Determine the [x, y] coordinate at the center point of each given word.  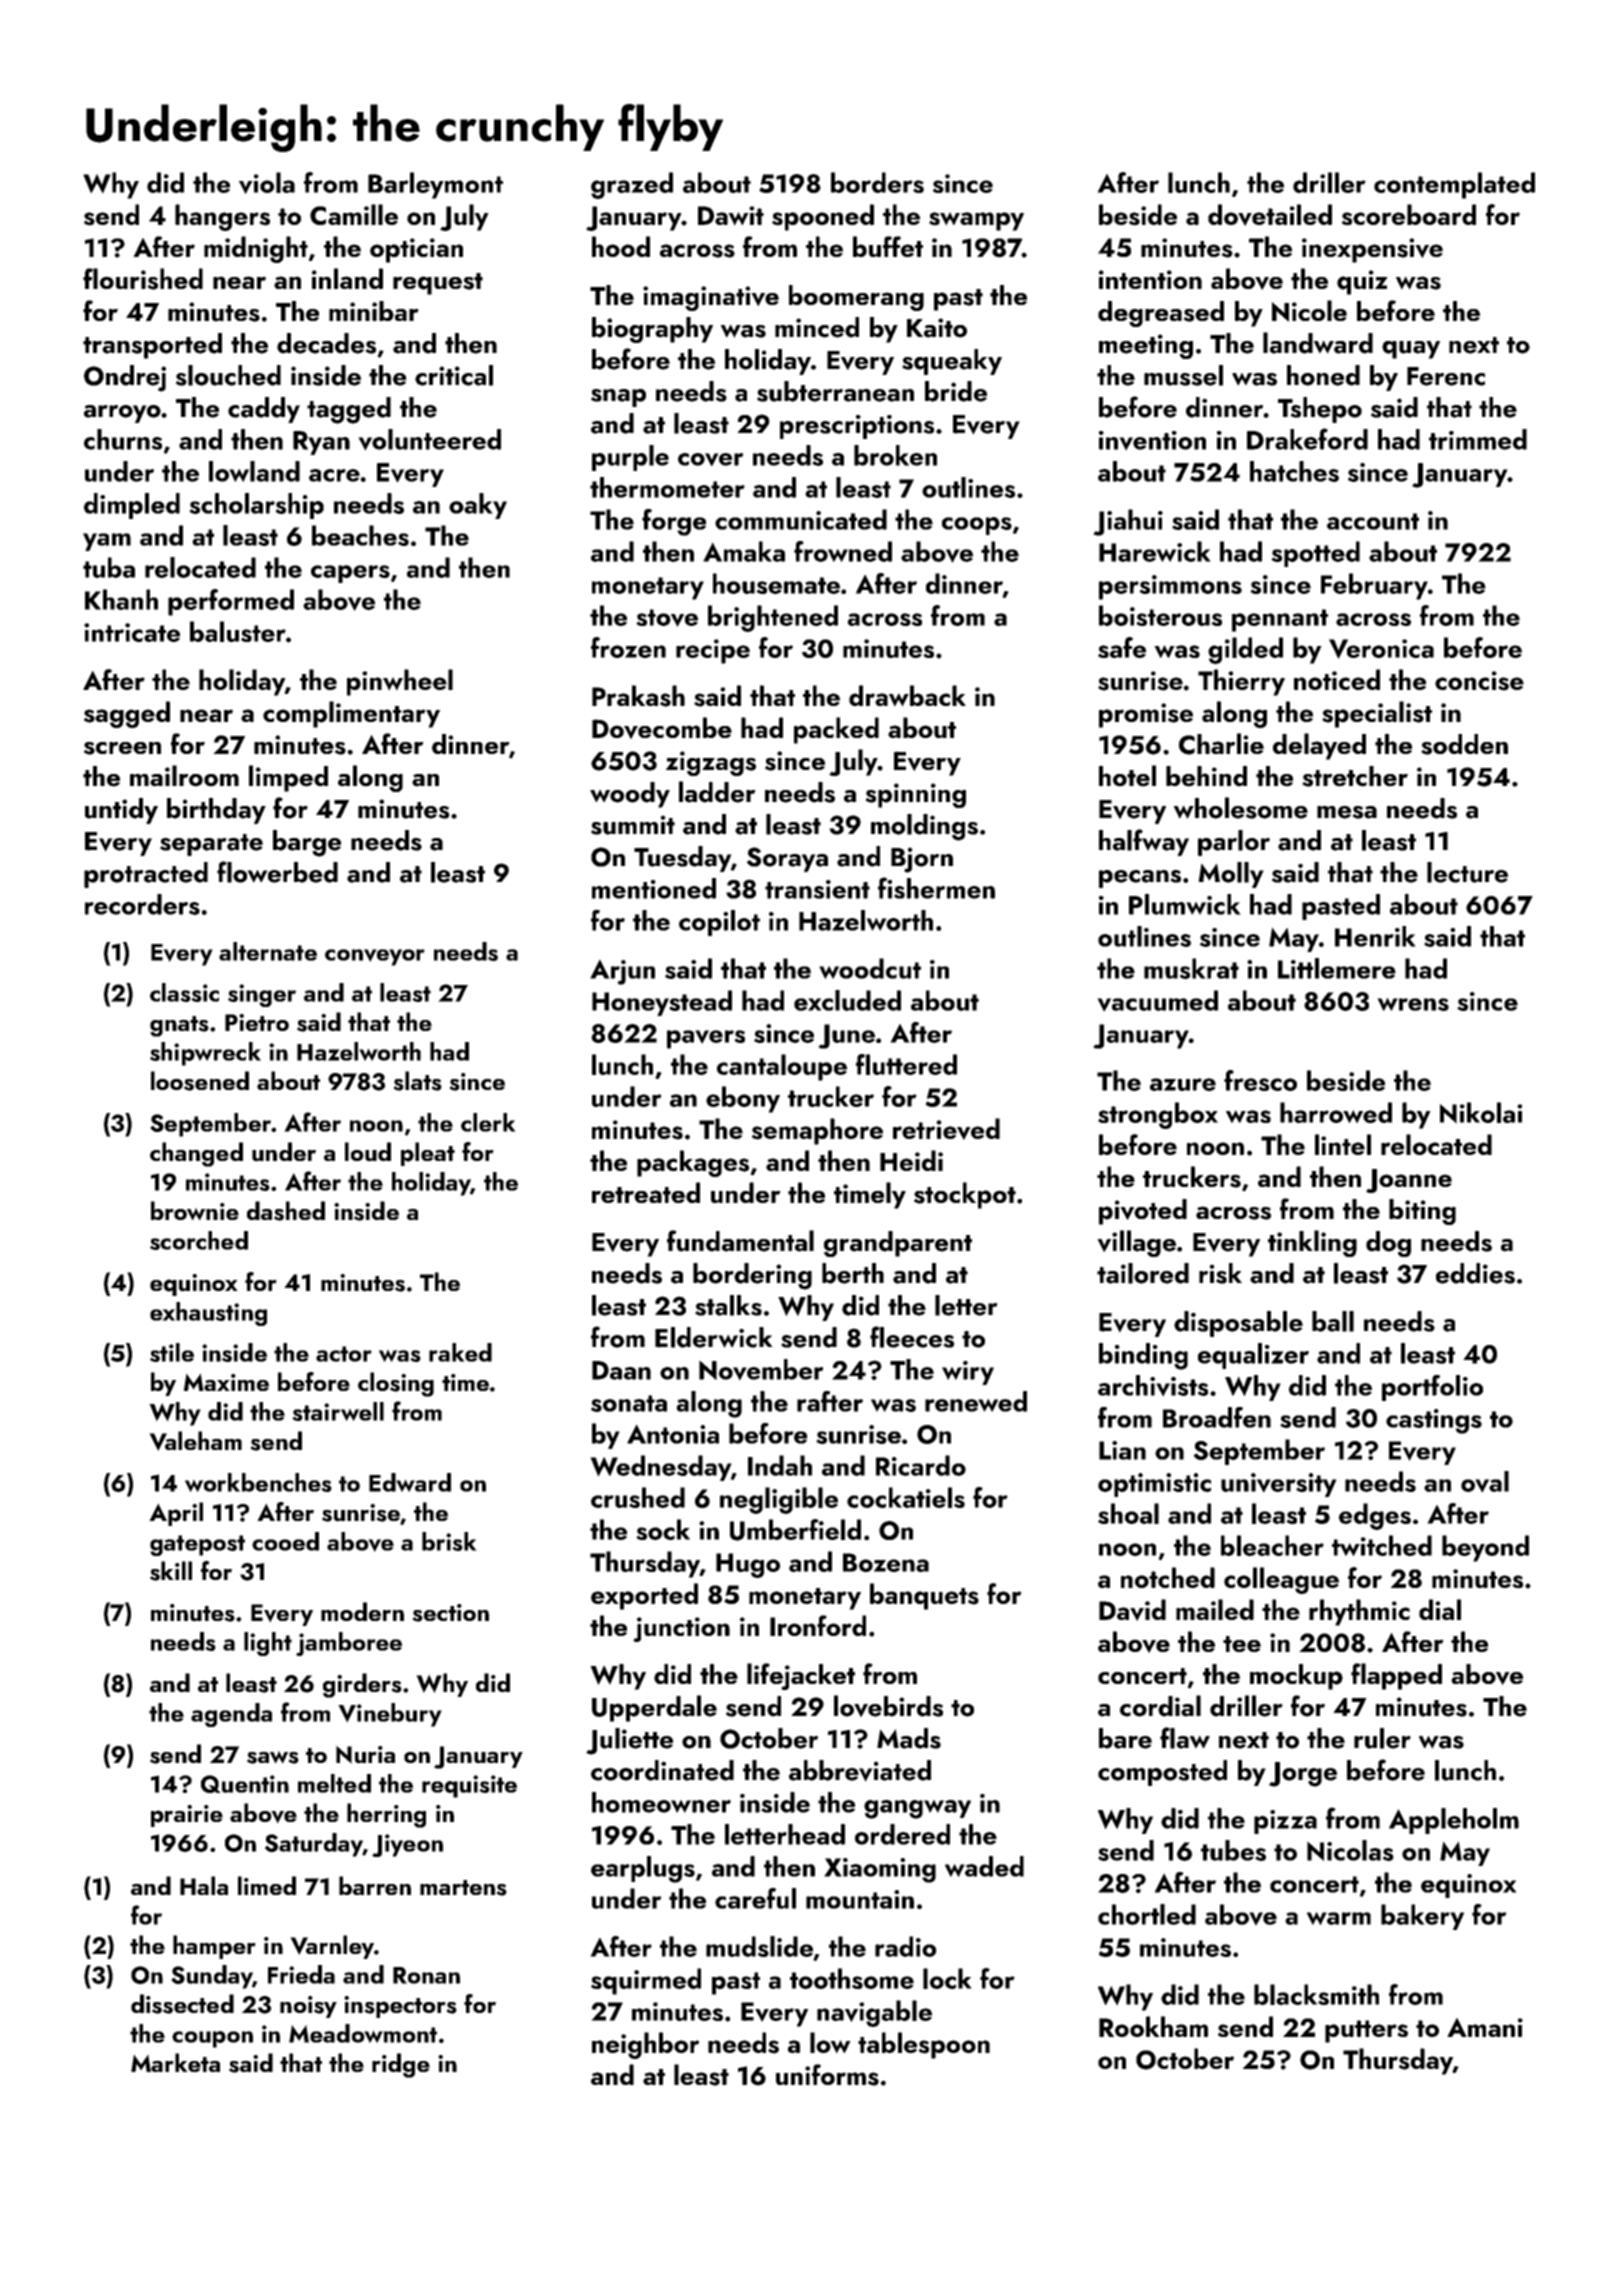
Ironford [818, 1625]
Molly [1231, 875]
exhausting [208, 1314]
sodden [1464, 744]
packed [836, 730]
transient [817, 889]
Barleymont [435, 185]
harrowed [1336, 1112]
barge [307, 843]
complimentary [351, 714]
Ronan [426, 1975]
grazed [632, 185]
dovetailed [1270, 215]
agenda [231, 1715]
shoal [1128, 1513]
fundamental [740, 1241]
